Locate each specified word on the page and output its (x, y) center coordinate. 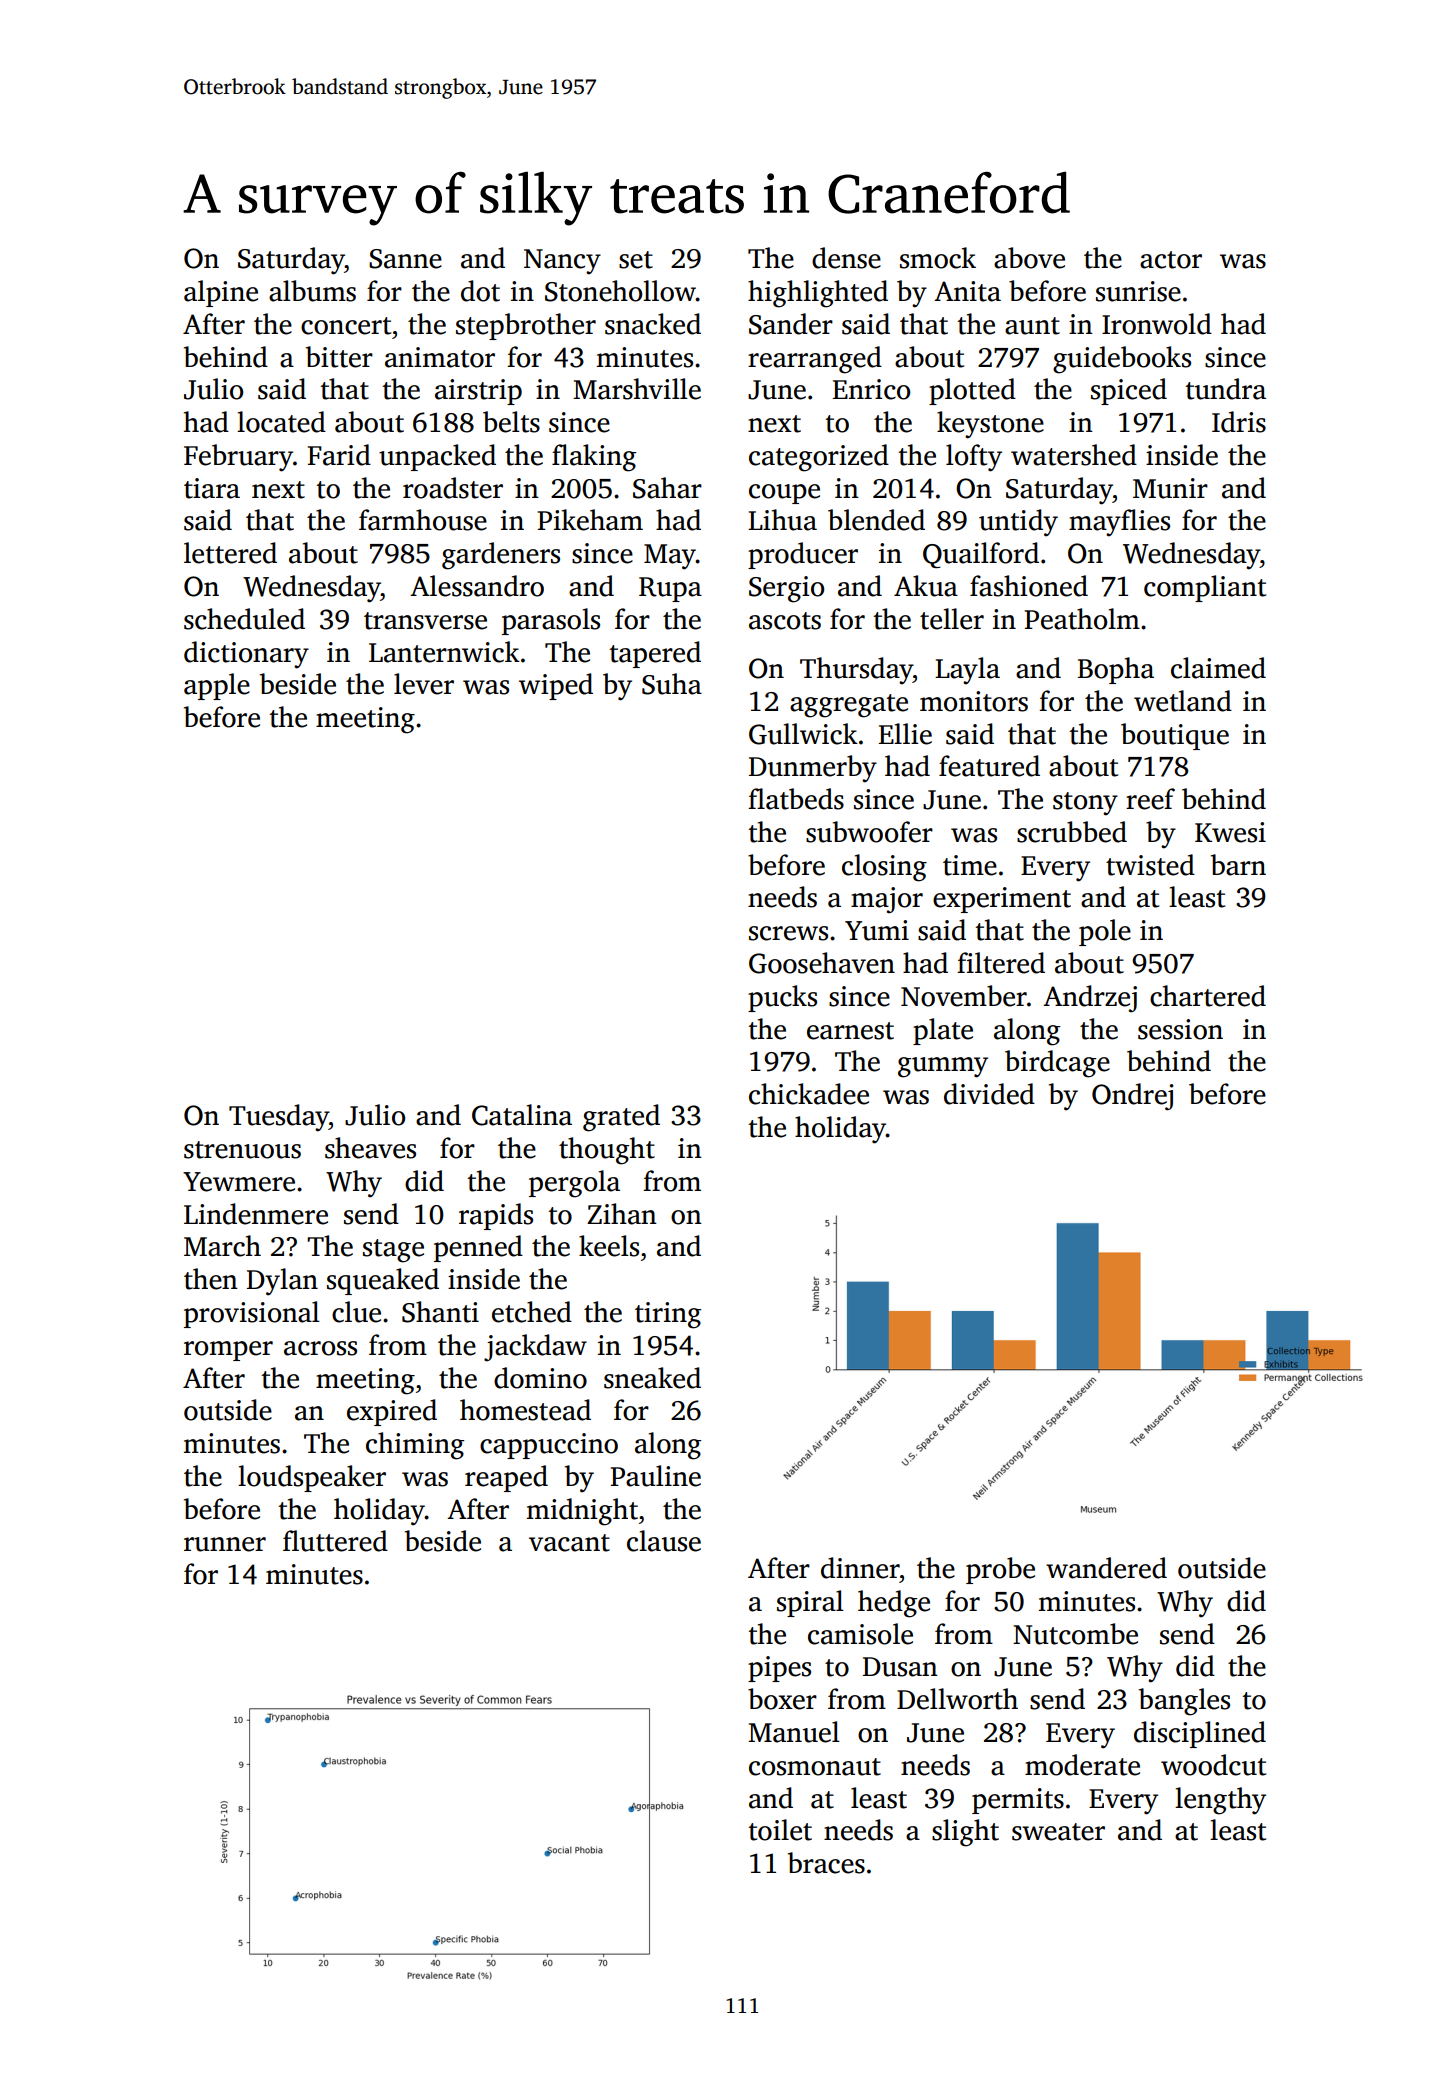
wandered (1106, 1568)
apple (217, 686)
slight (965, 1833)
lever (424, 684)
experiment (1002, 900)
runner (225, 1544)
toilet (780, 1830)
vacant (569, 1543)
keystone (990, 425)
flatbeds (796, 799)
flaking (594, 458)
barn (1238, 865)
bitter (339, 357)
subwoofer (869, 832)
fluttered (335, 1541)
